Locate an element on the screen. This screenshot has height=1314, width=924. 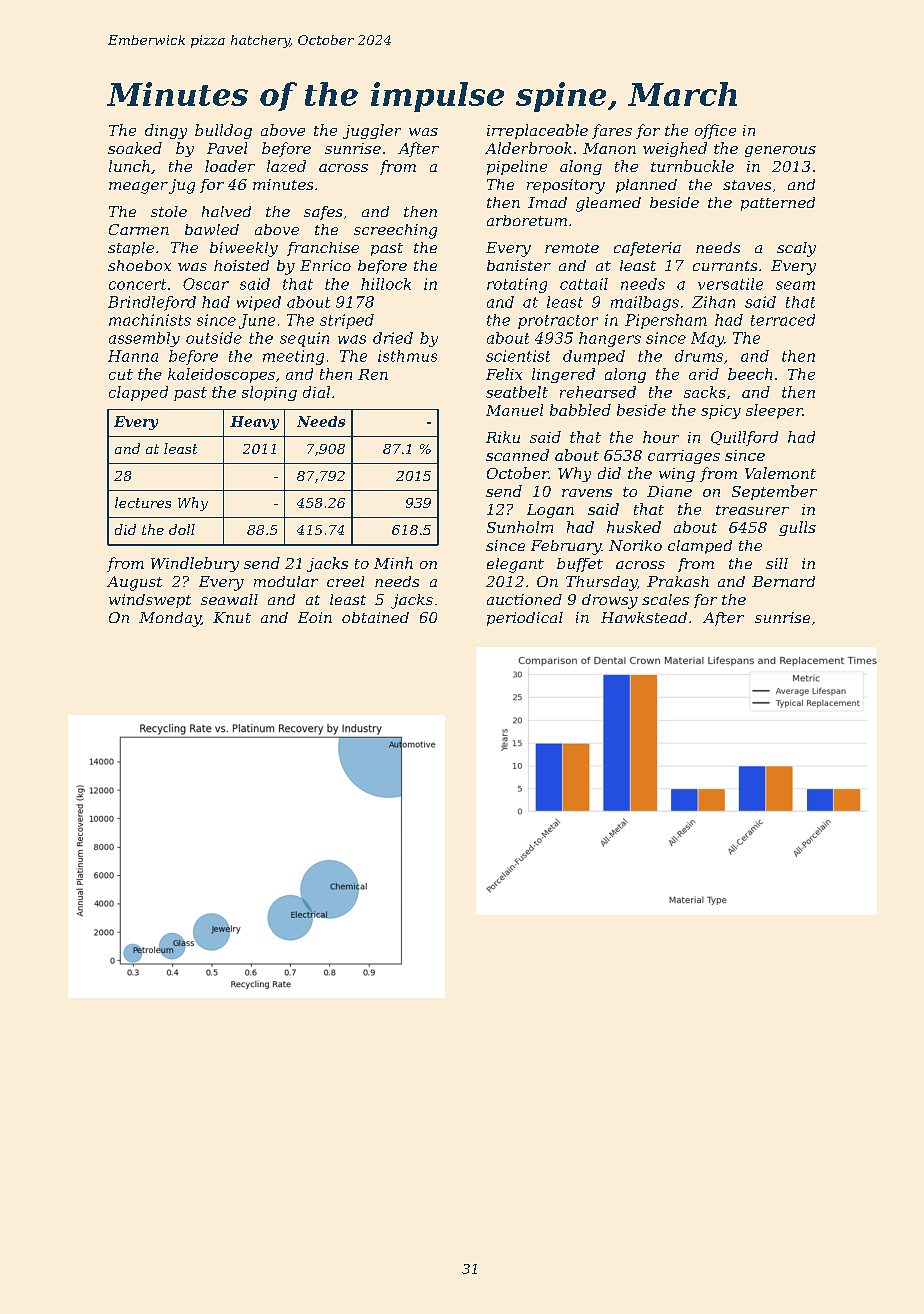
Hawkstead is located at coordinates (644, 617).
